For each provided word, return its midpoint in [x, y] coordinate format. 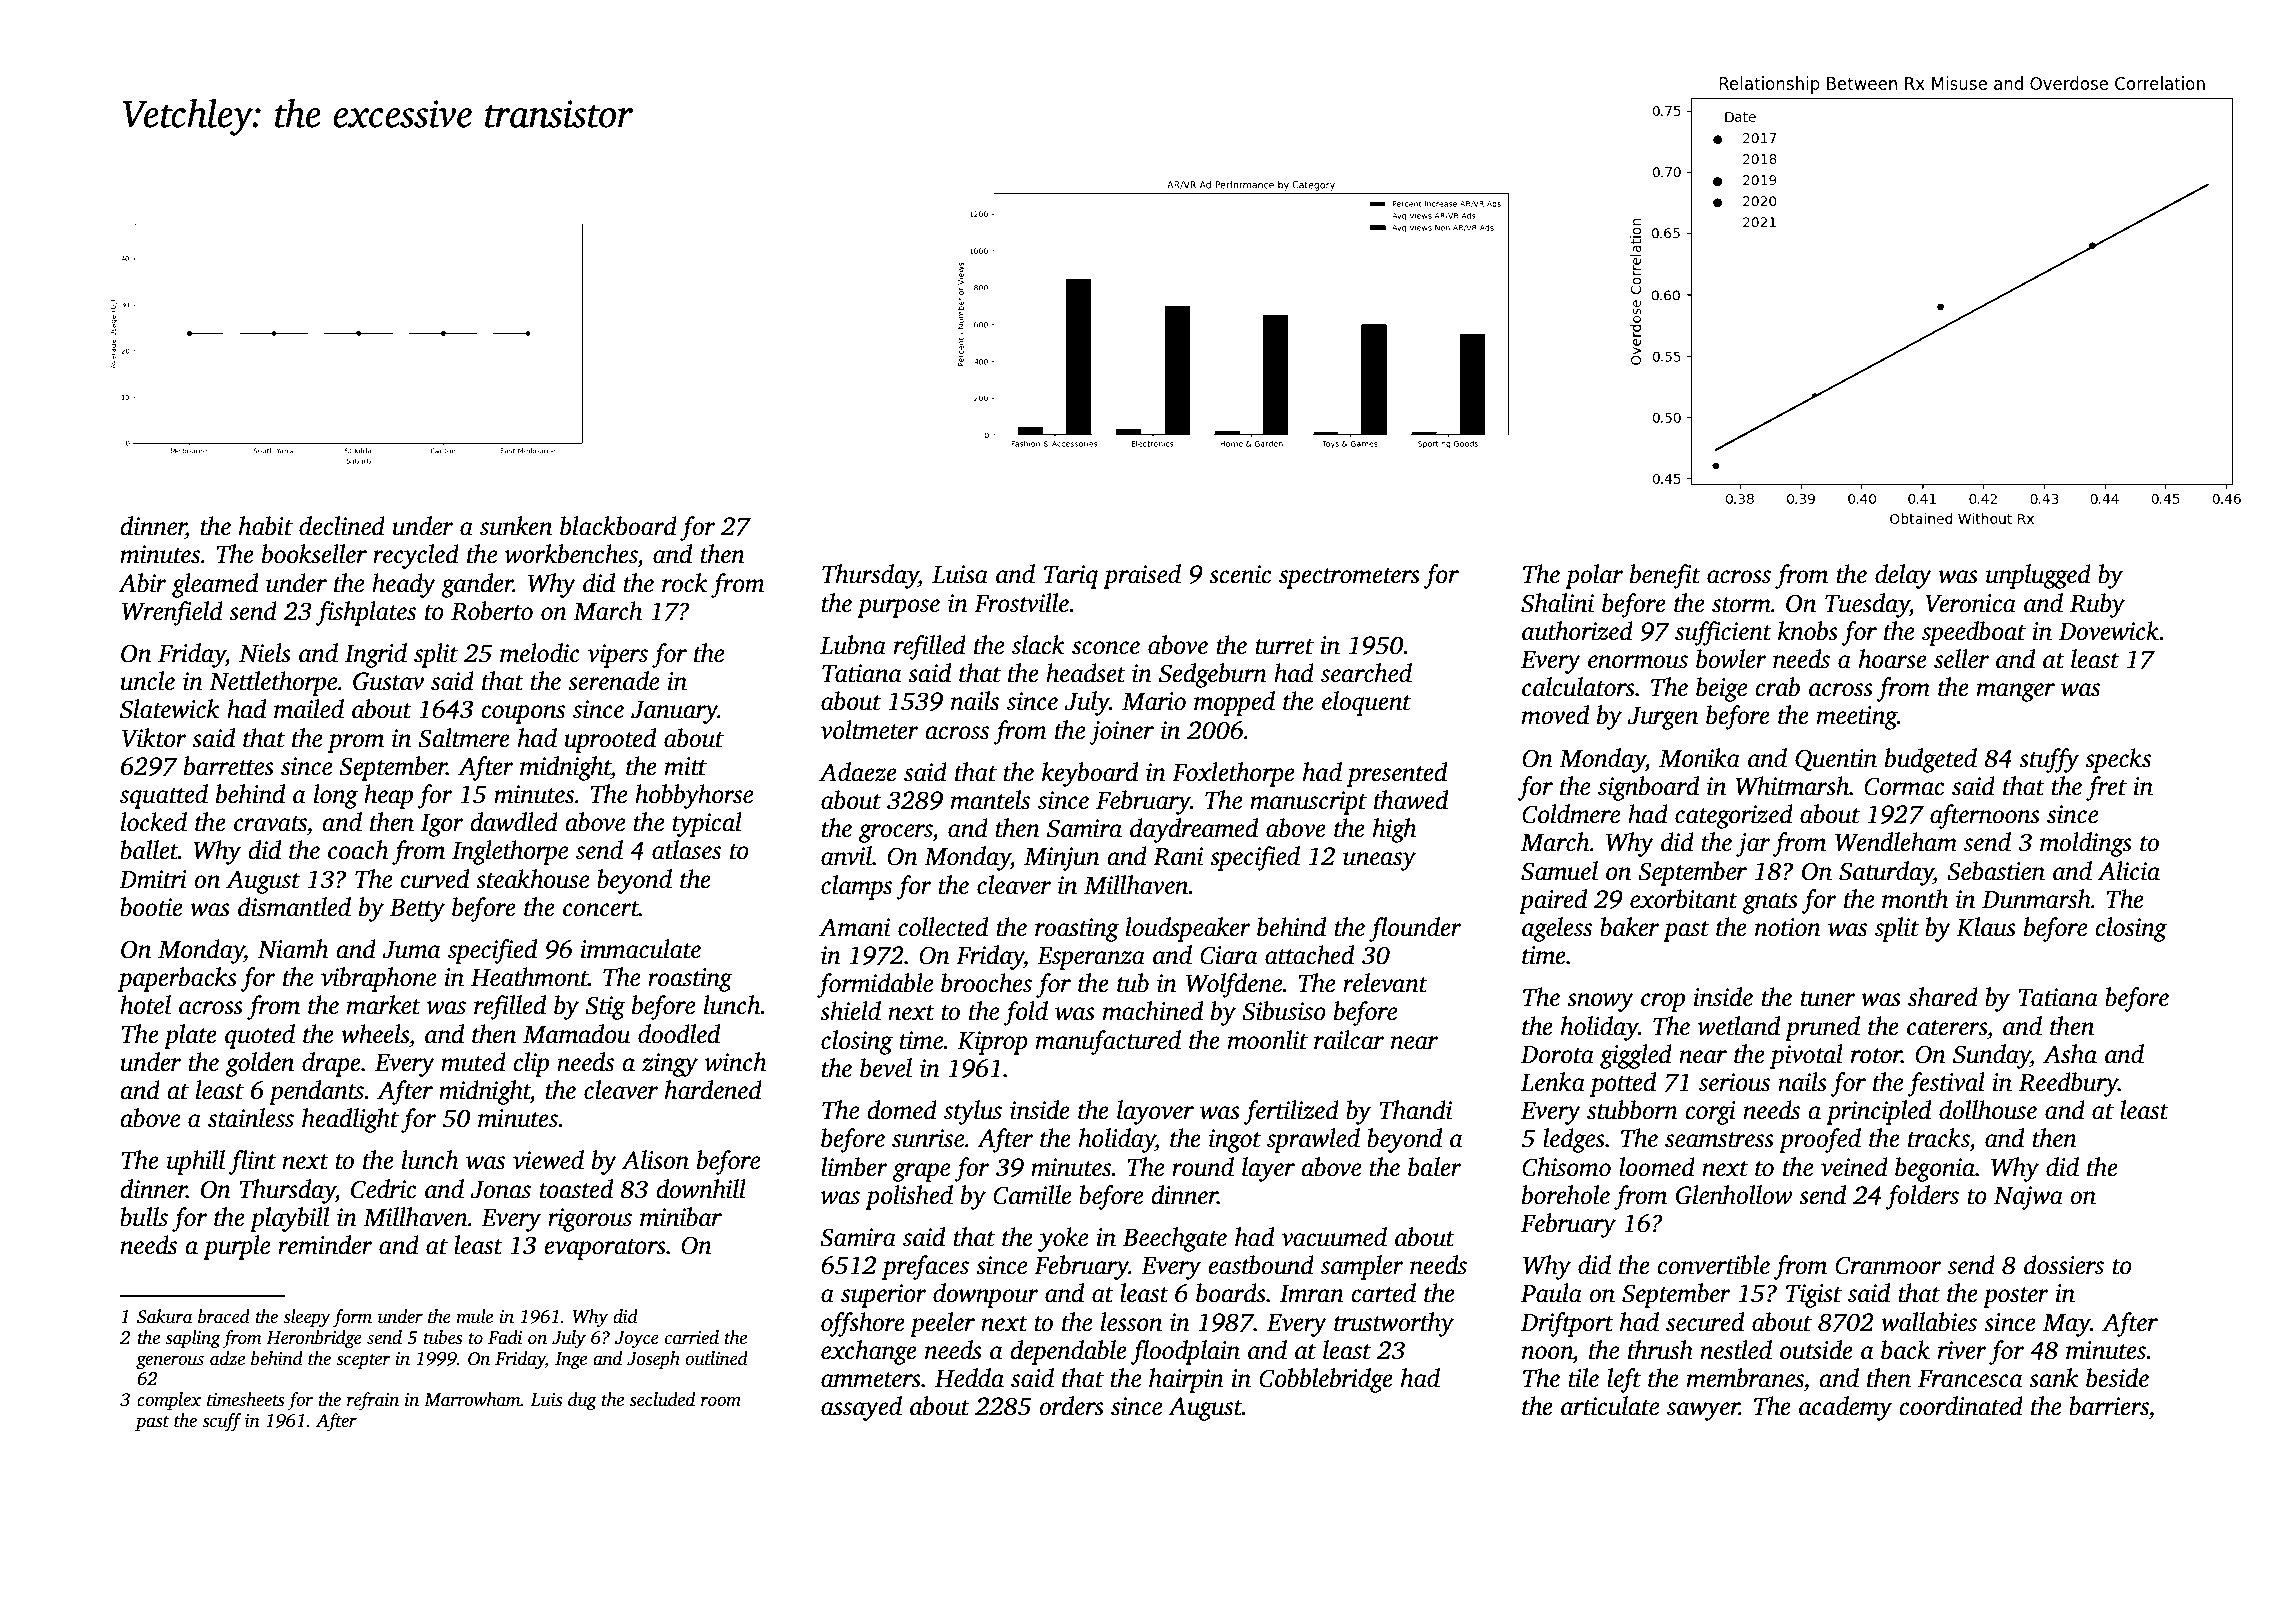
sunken [516, 526]
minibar [681, 1217]
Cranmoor [1888, 1265]
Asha [2070, 1054]
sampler [1362, 1267]
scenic [1240, 574]
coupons [523, 714]
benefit [1665, 576]
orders [1071, 1406]
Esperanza [1091, 958]
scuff [222, 1422]
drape [331, 1064]
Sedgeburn [1213, 675]
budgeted [1931, 760]
